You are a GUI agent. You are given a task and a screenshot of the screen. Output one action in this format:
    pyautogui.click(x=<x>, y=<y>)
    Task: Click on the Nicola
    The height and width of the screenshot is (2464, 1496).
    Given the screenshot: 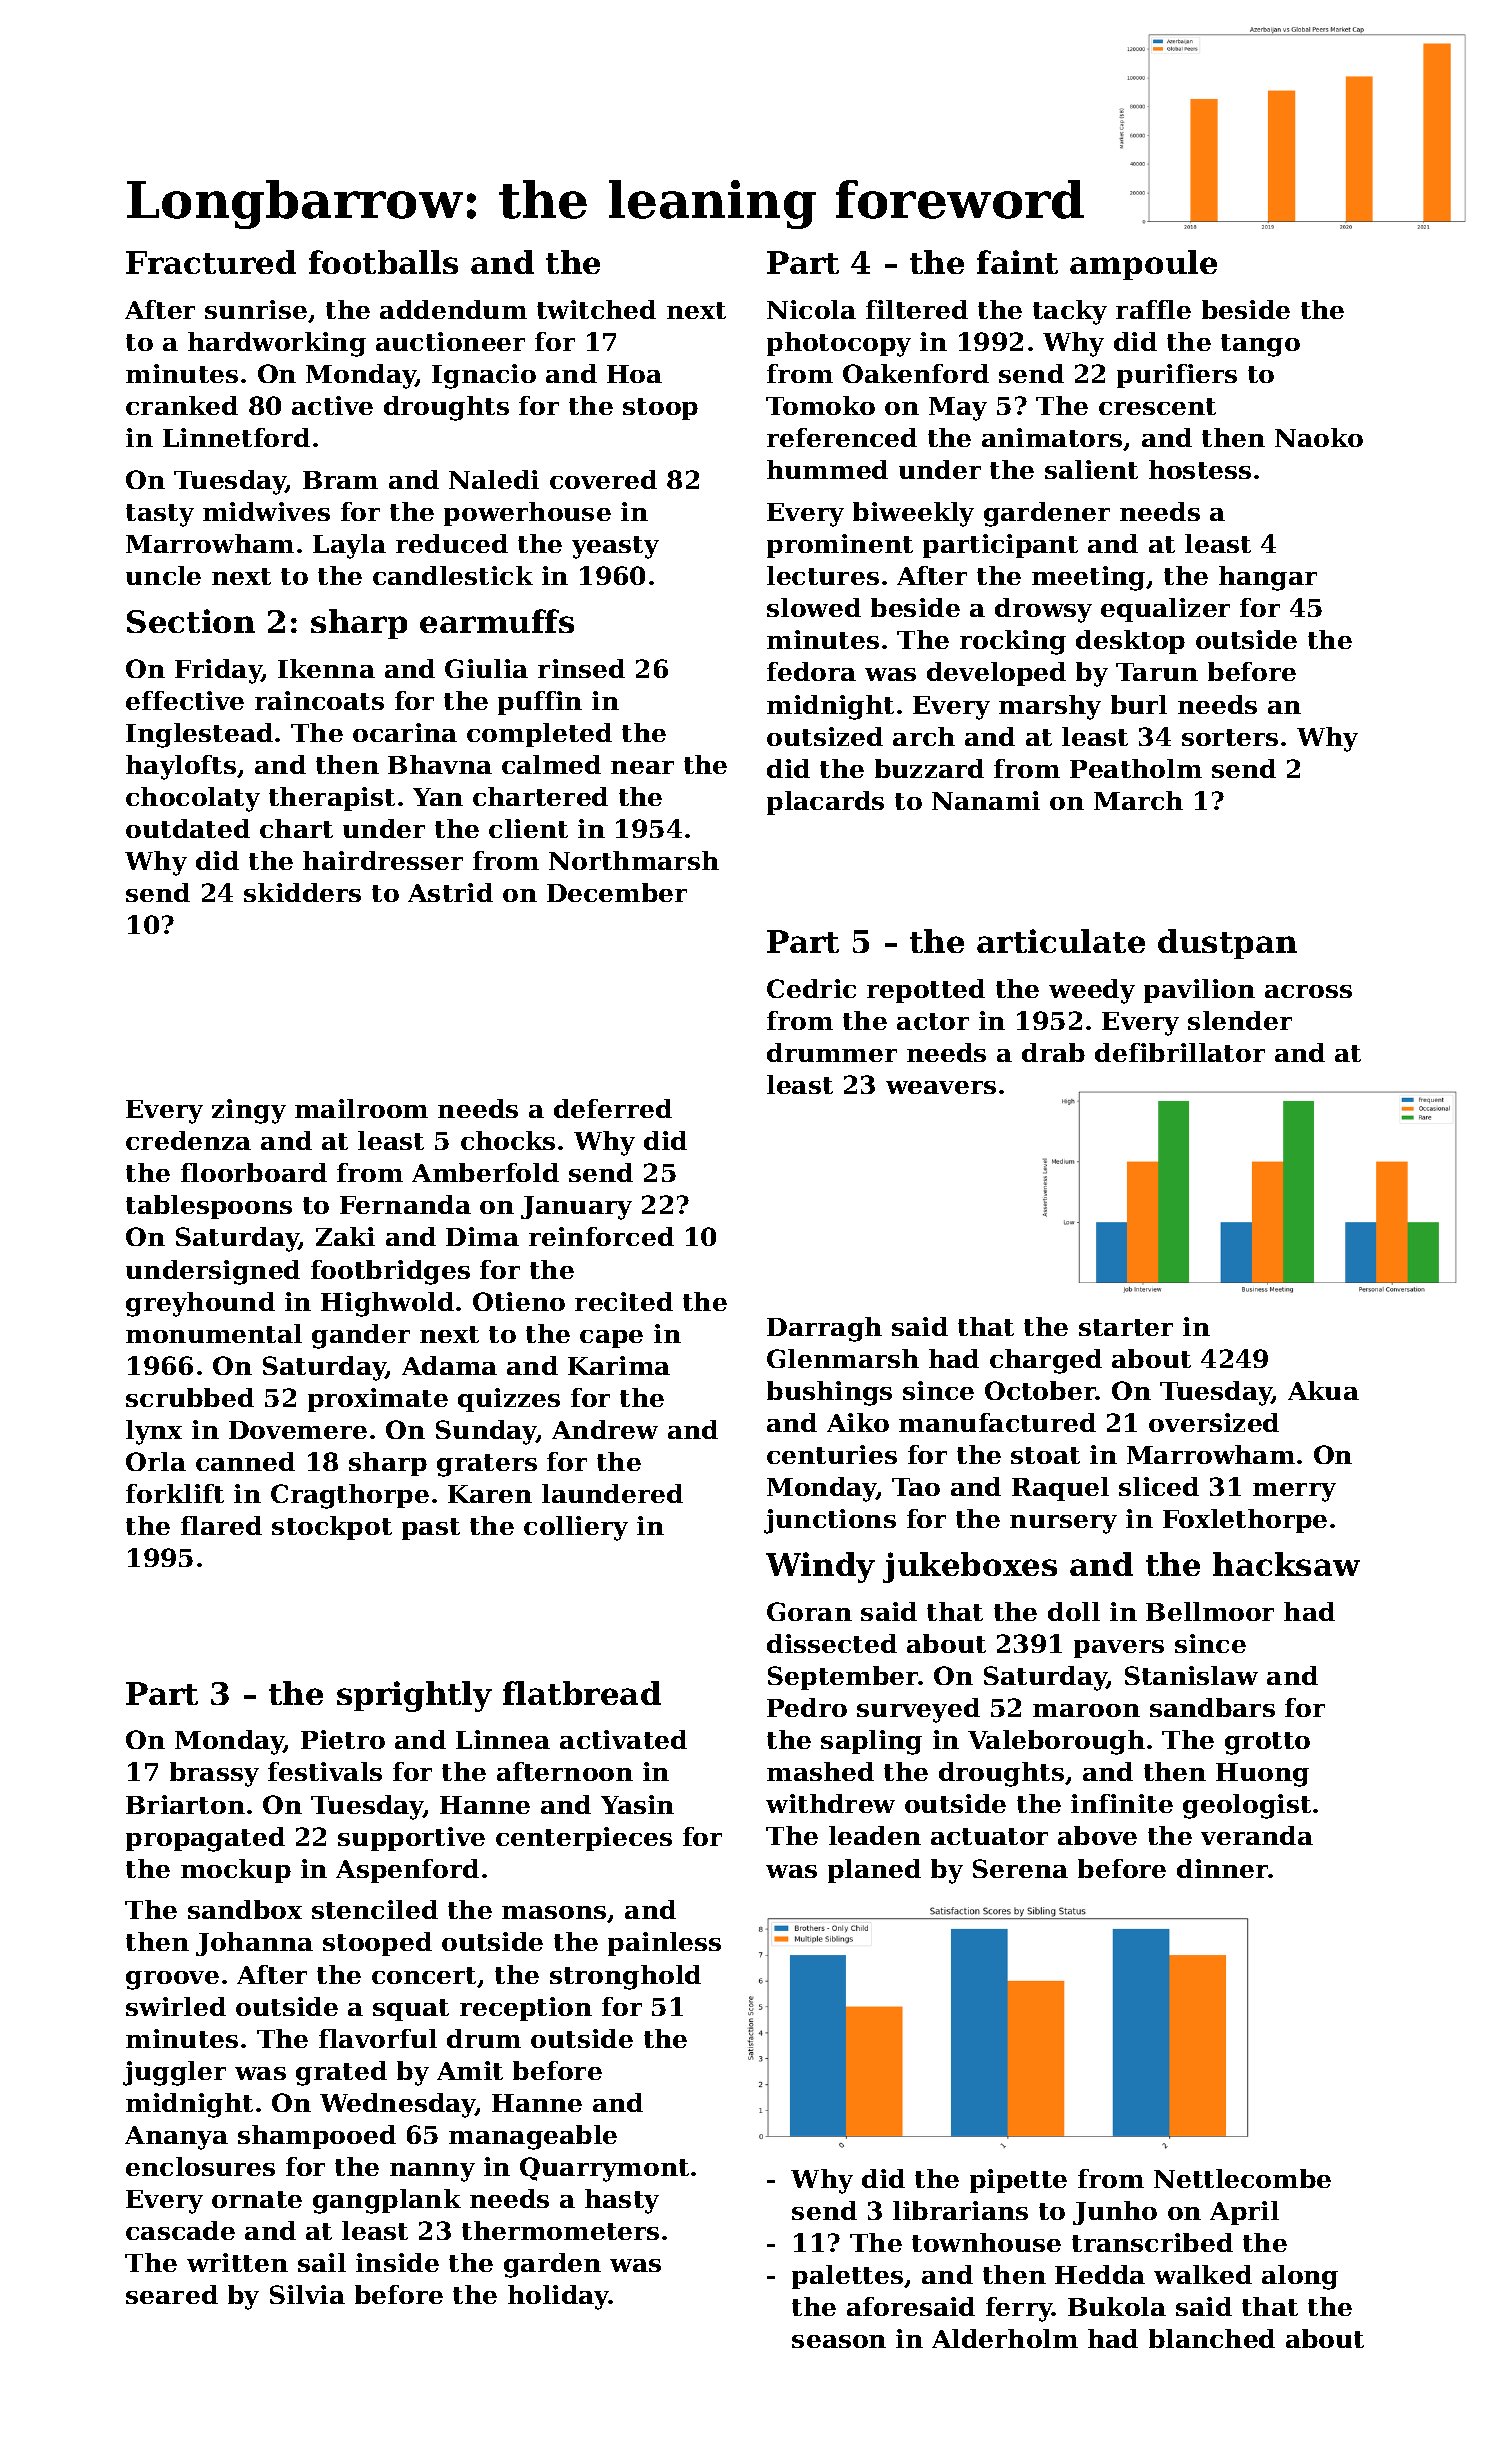 What is the action you would take?
    pyautogui.click(x=811, y=309)
